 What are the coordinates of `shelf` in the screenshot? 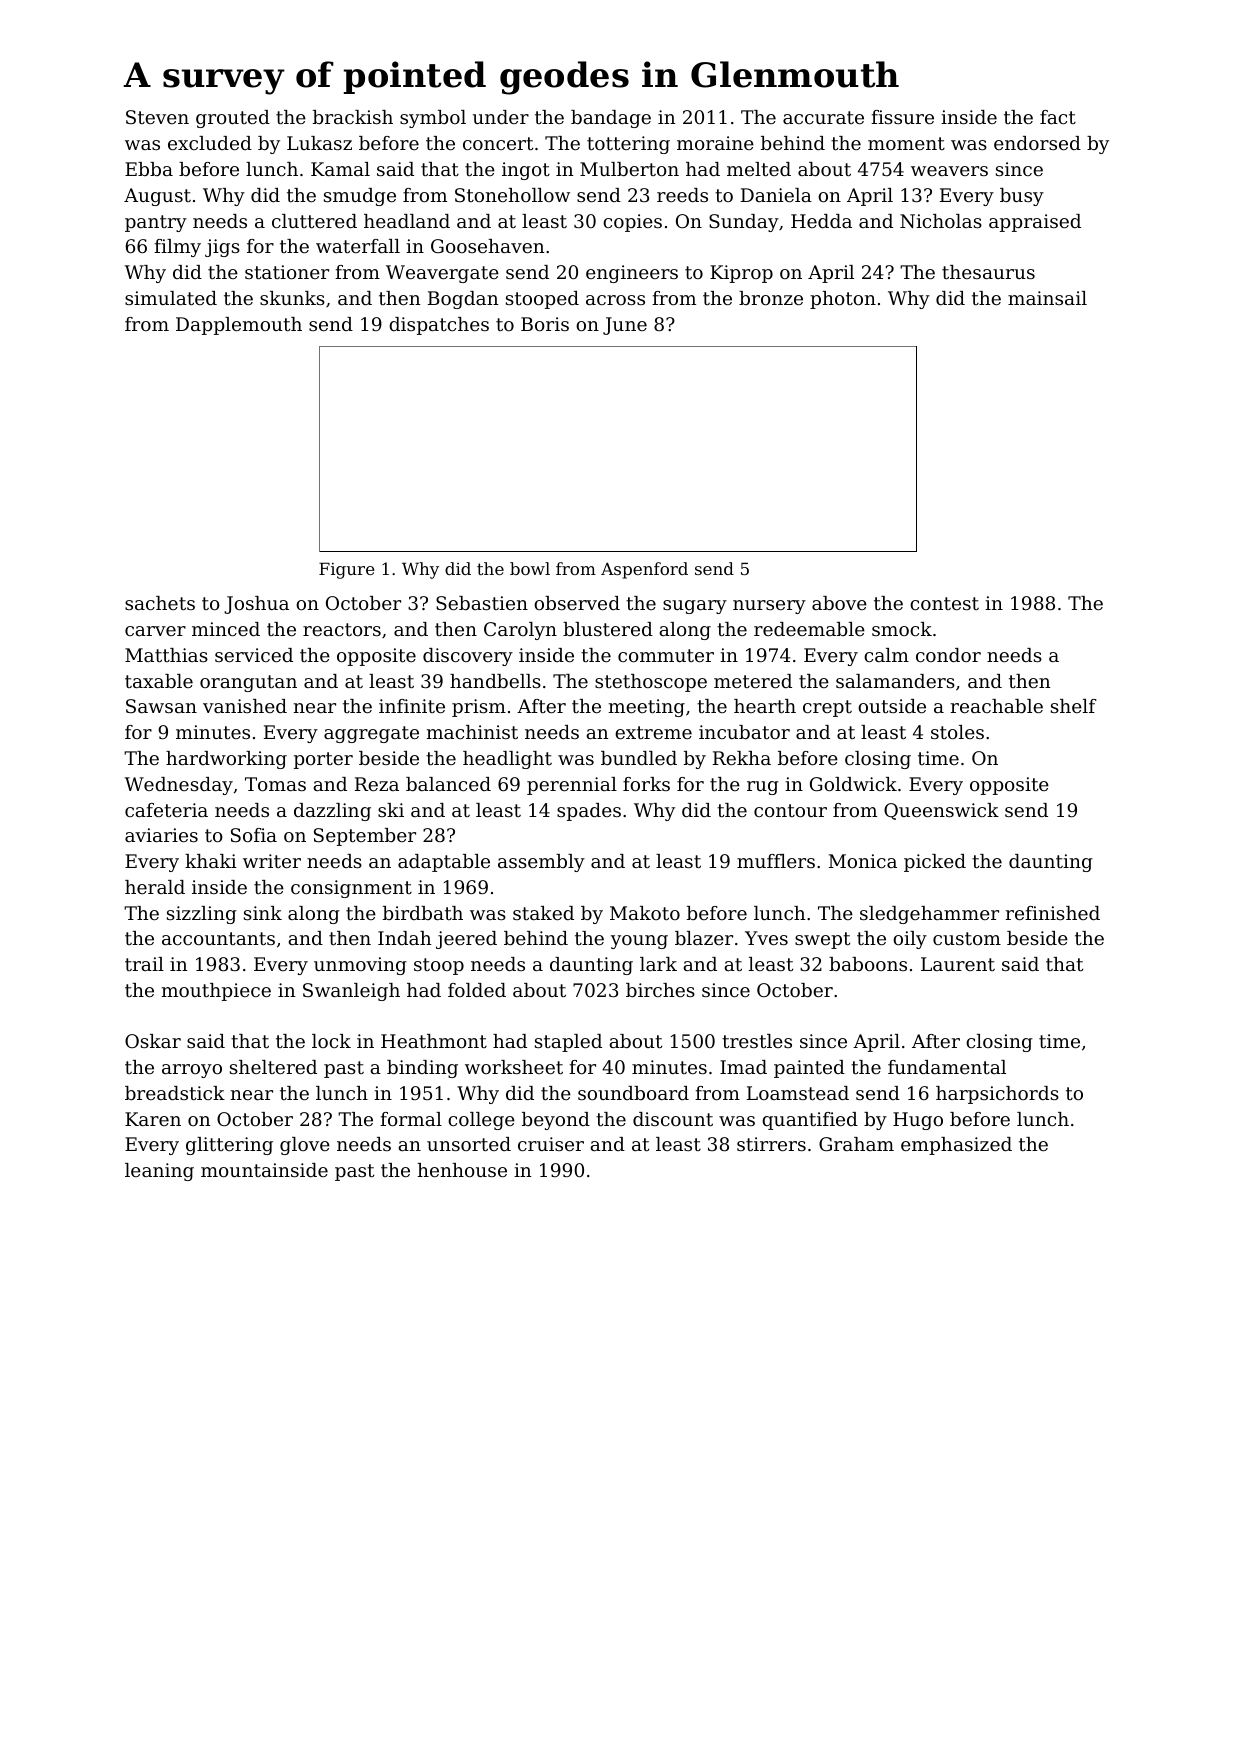 It's located at (1074, 706).
